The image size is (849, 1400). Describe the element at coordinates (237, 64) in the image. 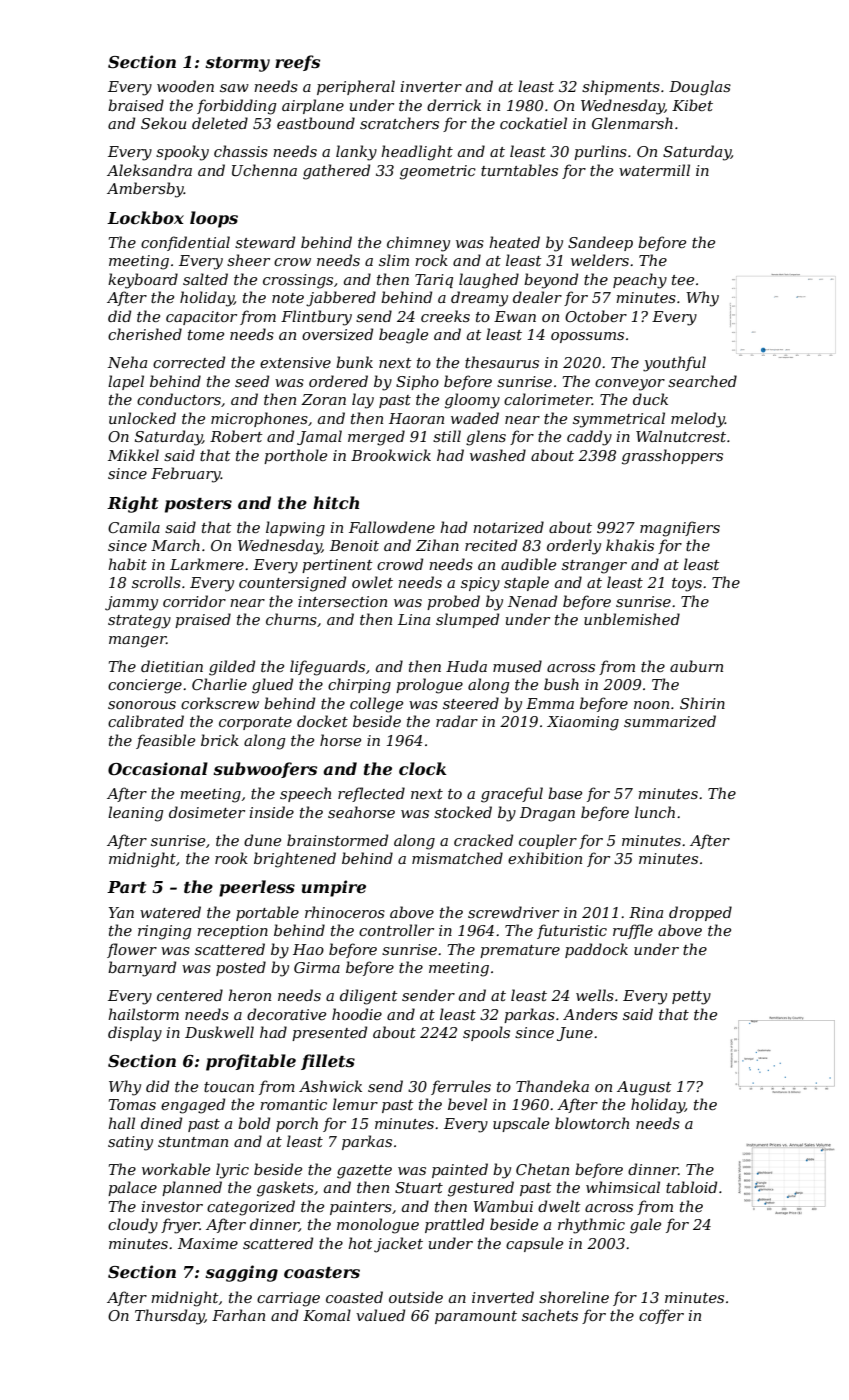

I see `stormy` at that location.
